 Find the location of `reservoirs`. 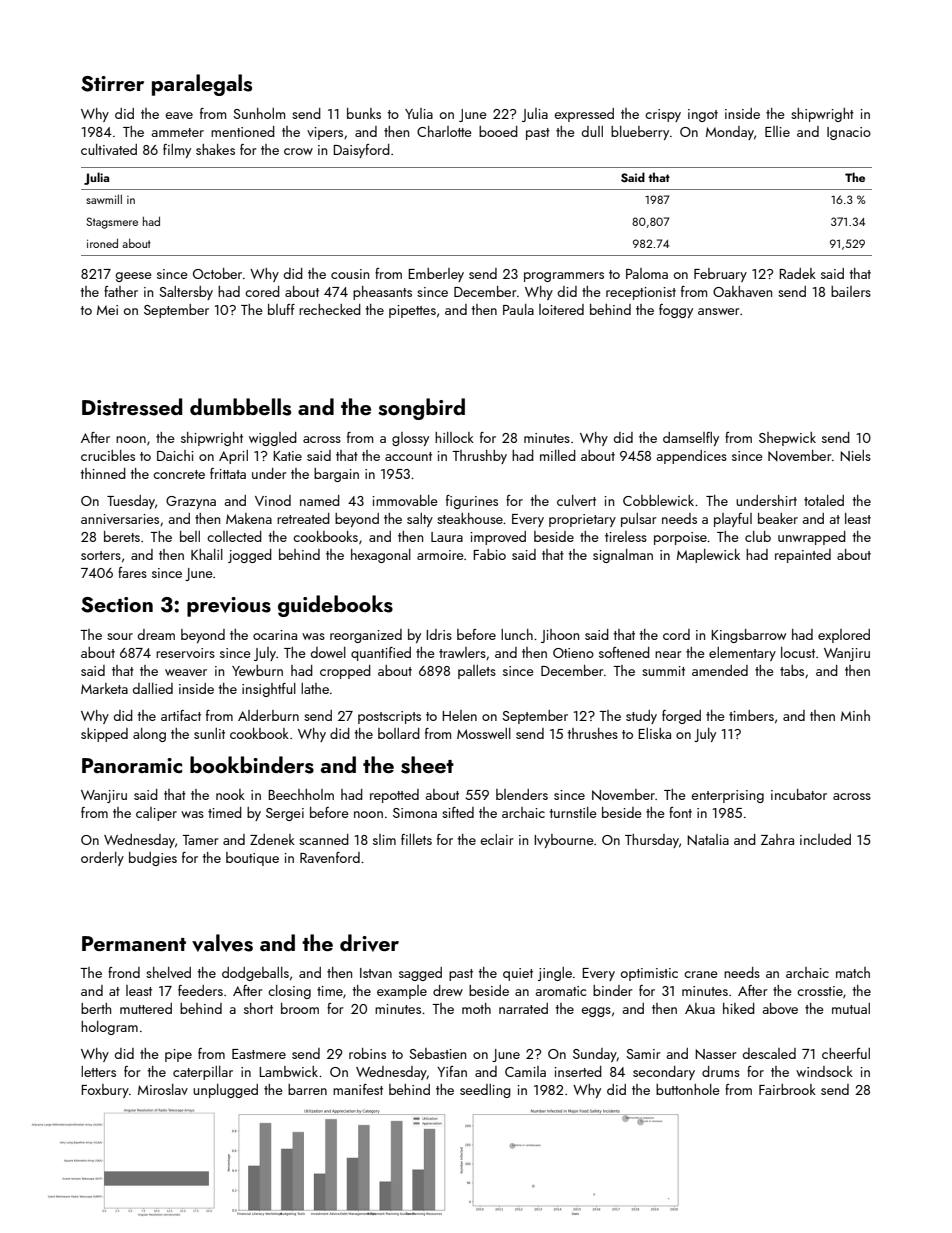

reservoirs is located at coordinates (185, 653).
